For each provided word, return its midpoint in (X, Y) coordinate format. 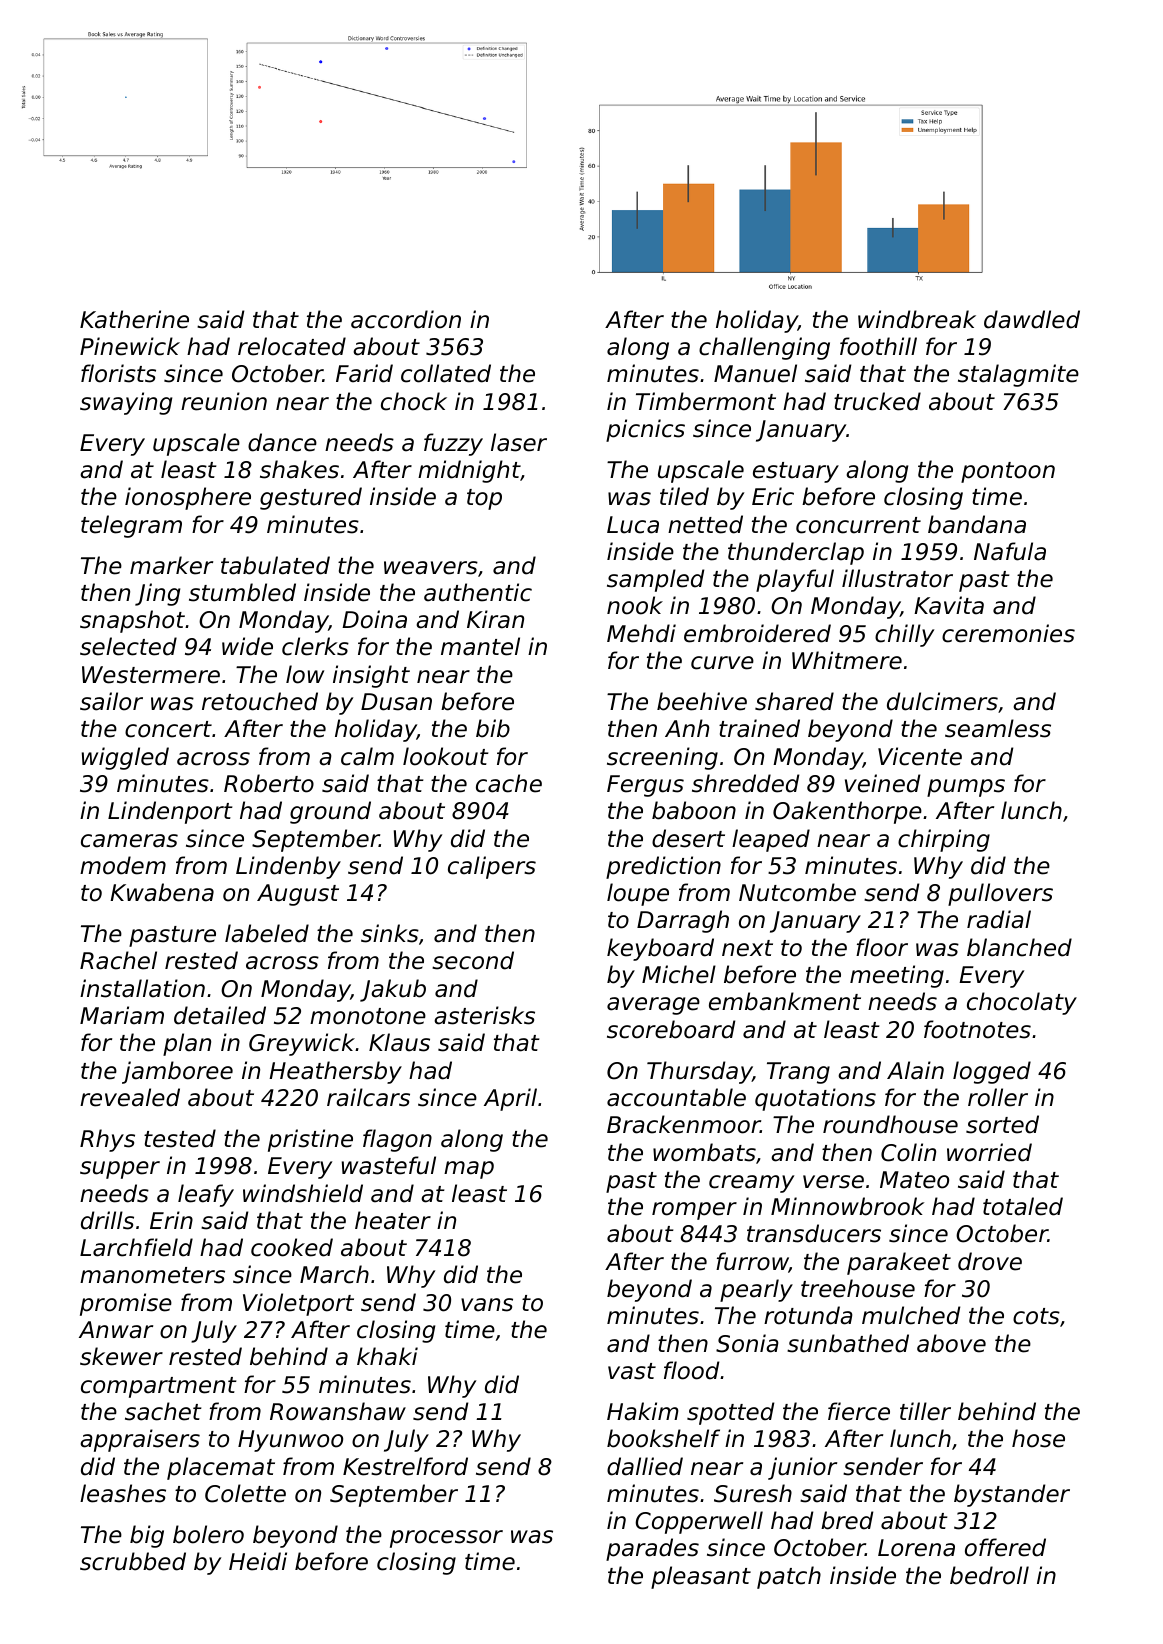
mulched (911, 1315)
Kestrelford (405, 1466)
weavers (431, 568)
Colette (245, 1493)
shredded (745, 783)
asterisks (484, 1015)
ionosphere (188, 498)
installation (142, 988)
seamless (998, 728)
